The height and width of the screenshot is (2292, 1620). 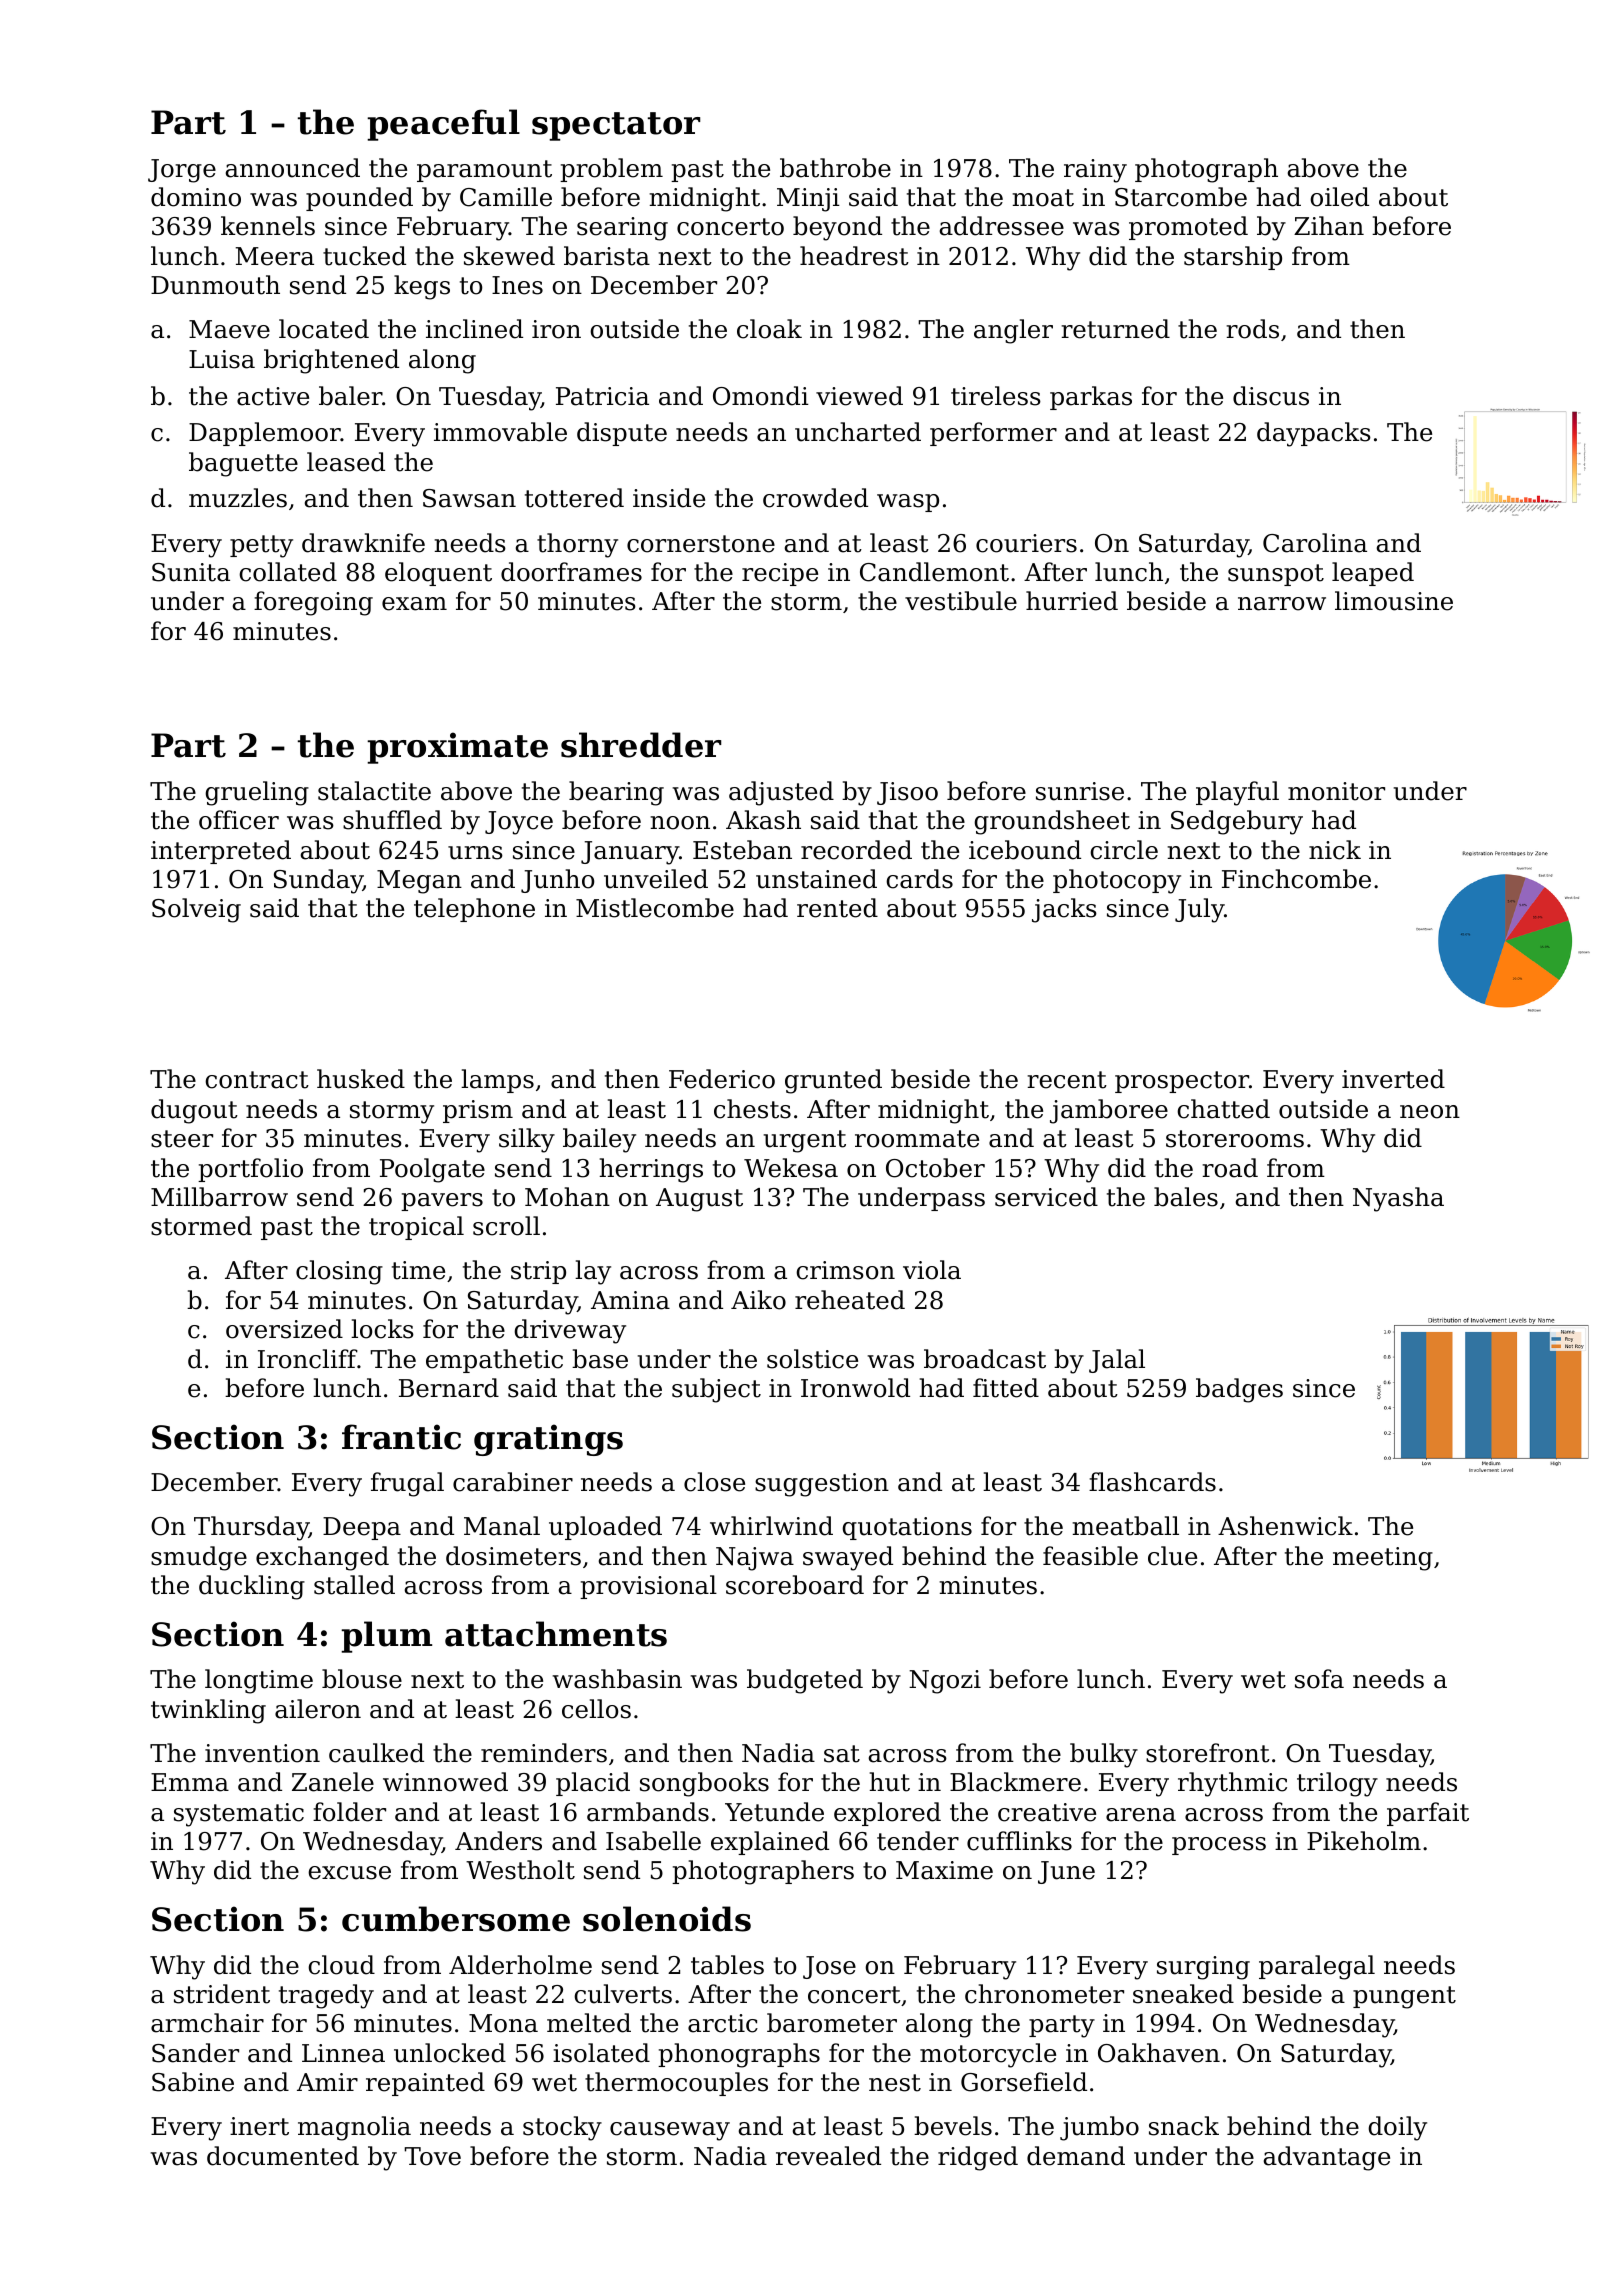 What do you see at coordinates (835, 168) in the screenshot?
I see `bathrobe` at bounding box center [835, 168].
